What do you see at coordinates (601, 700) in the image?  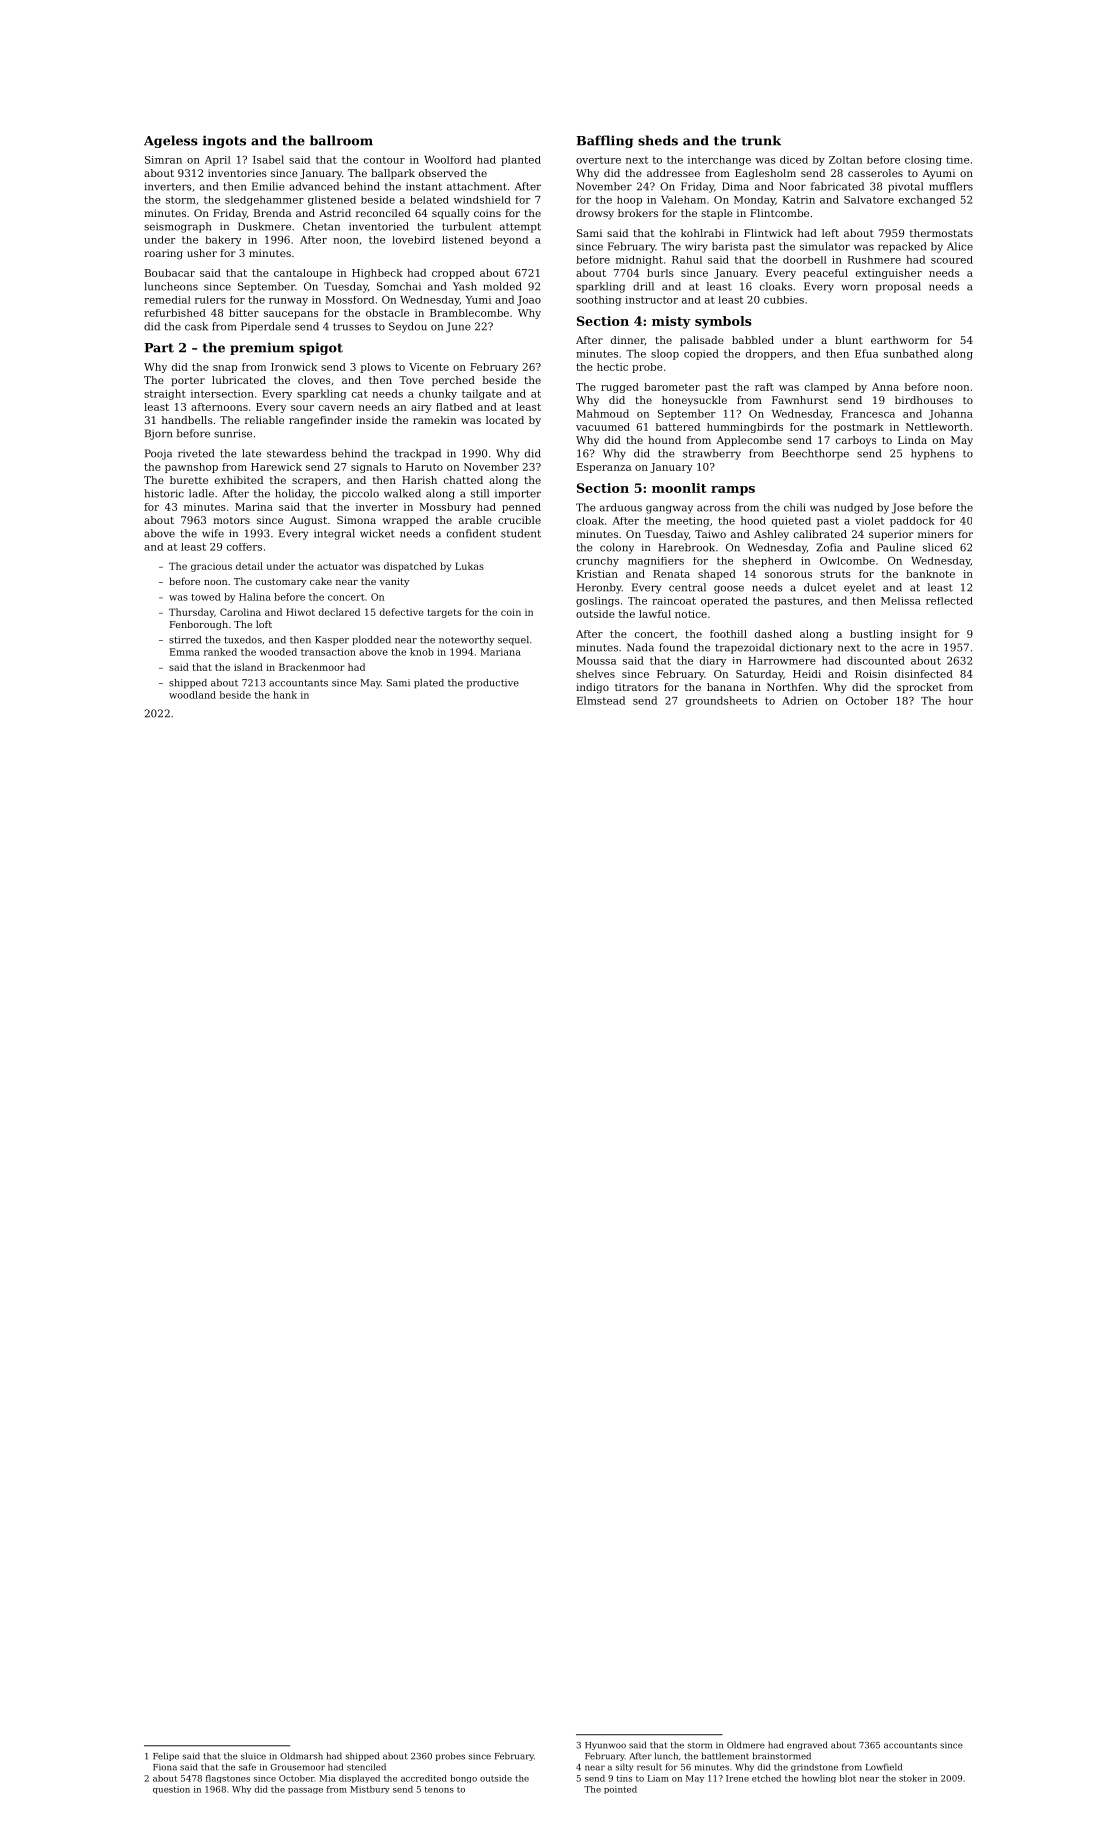 I see `Elmstead` at bounding box center [601, 700].
